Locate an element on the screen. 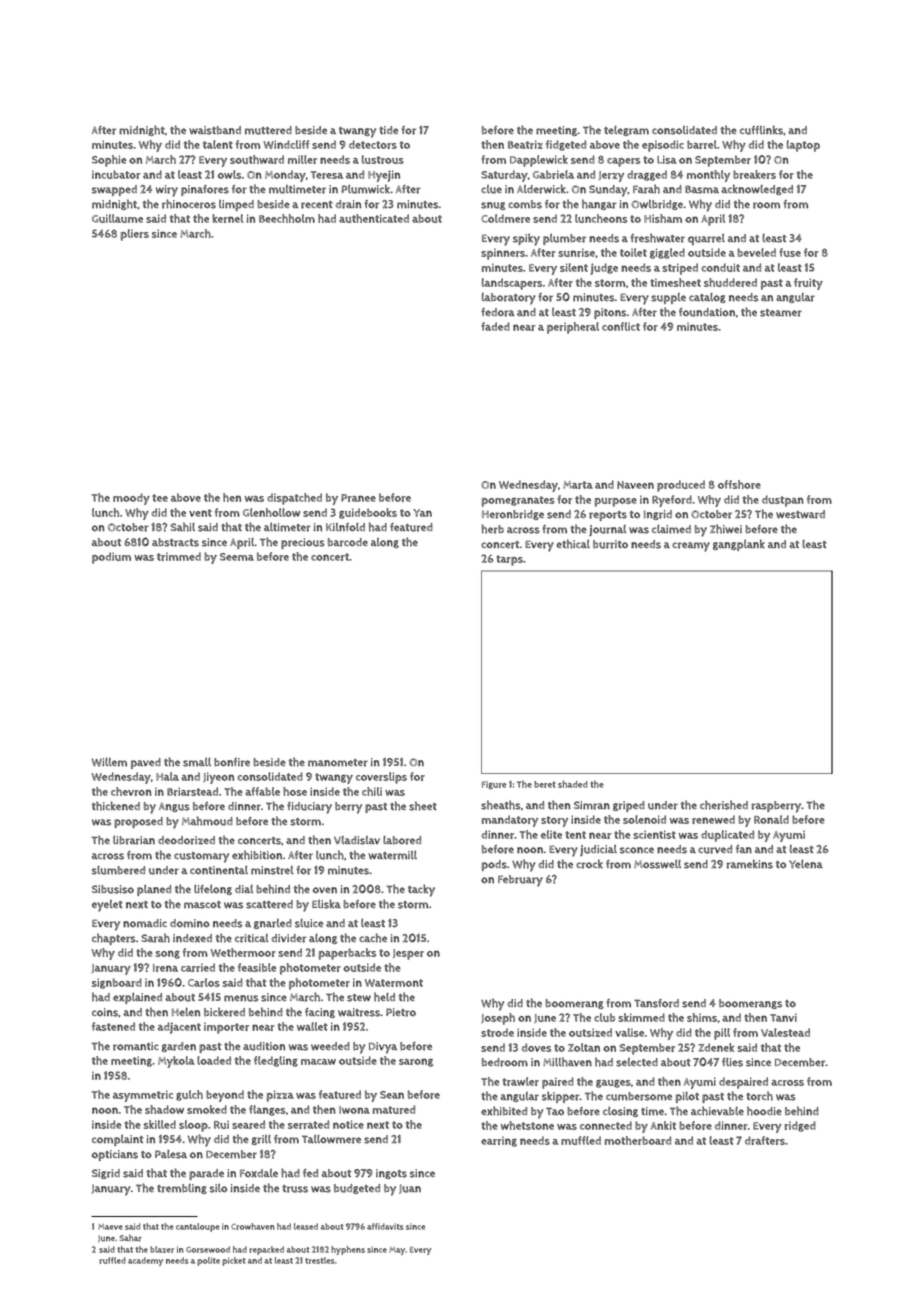 This screenshot has width=924, height=1308. parade is located at coordinates (206, 1174).
